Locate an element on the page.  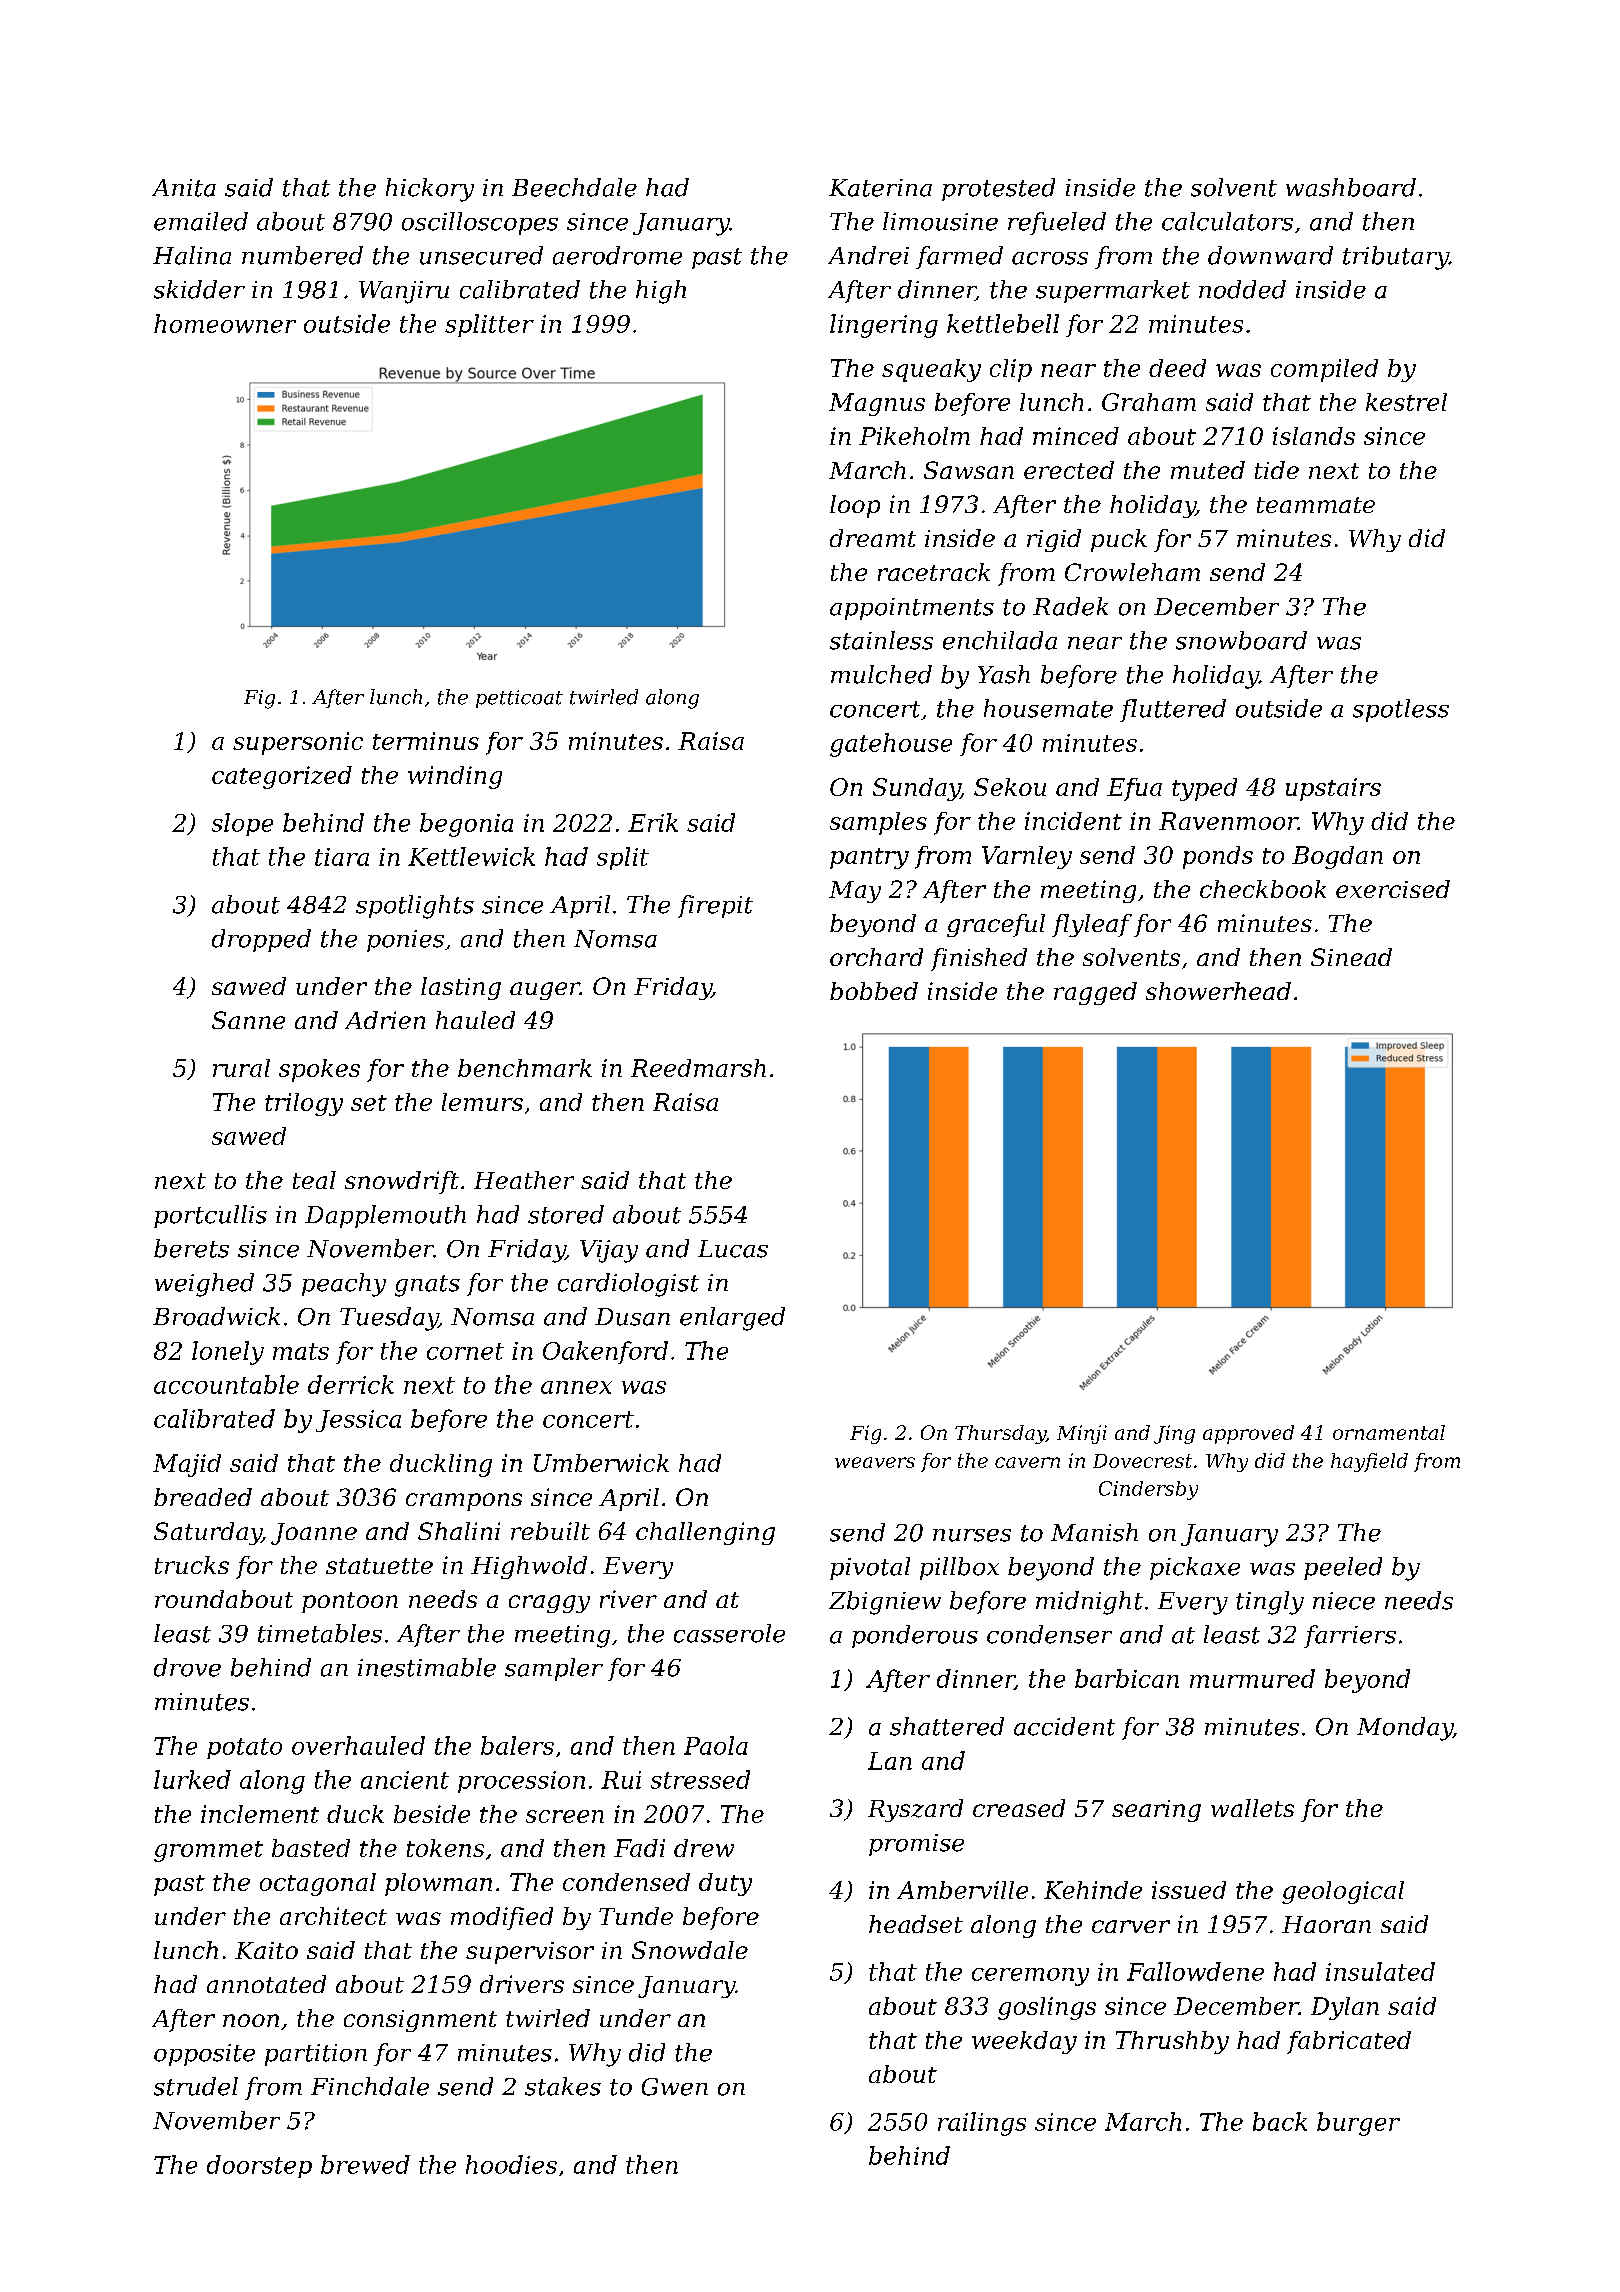
casserole is located at coordinates (729, 1633).
